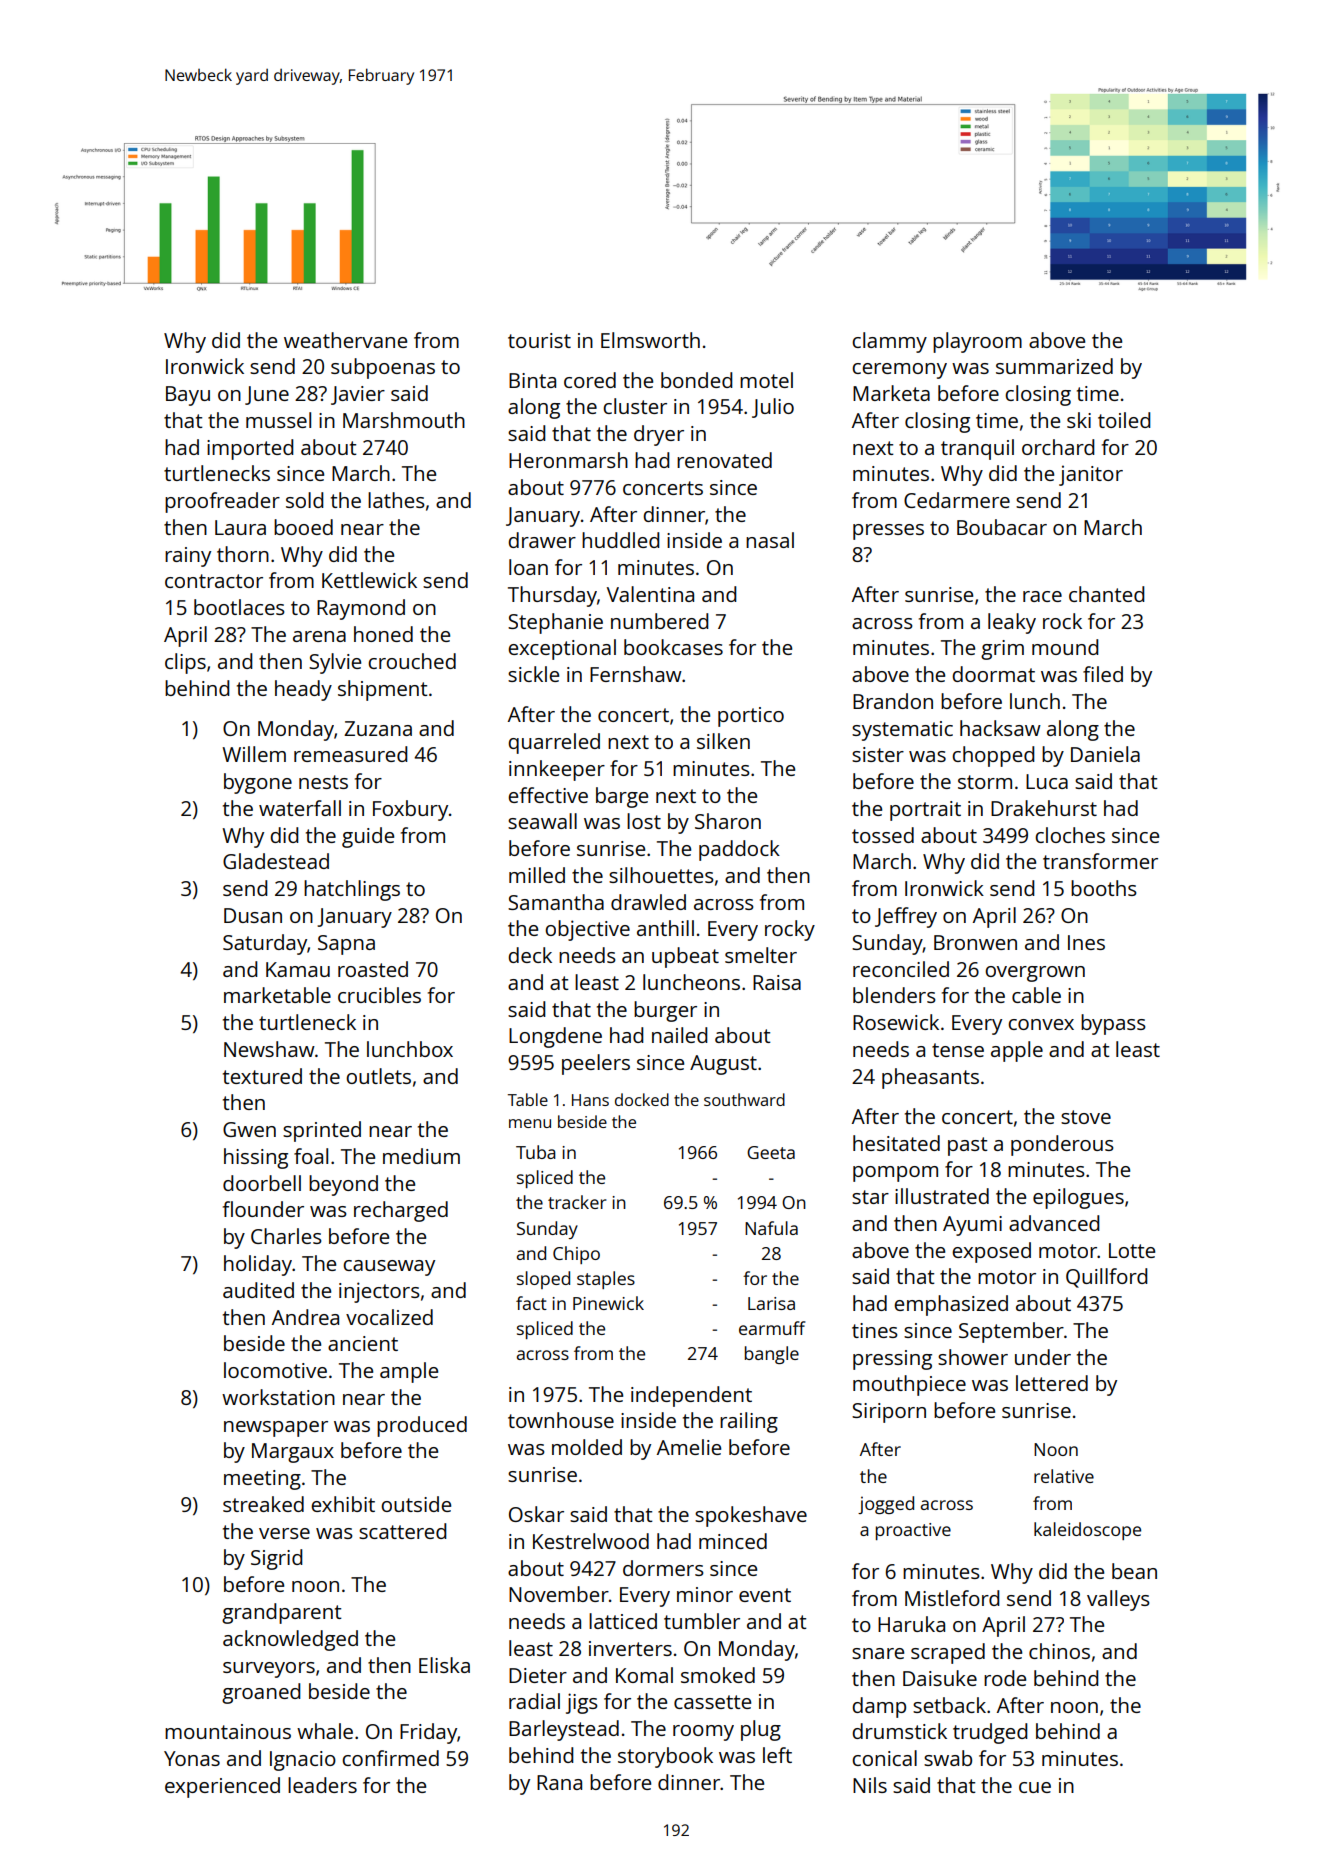  I want to click on Rosewick, so click(896, 1022).
